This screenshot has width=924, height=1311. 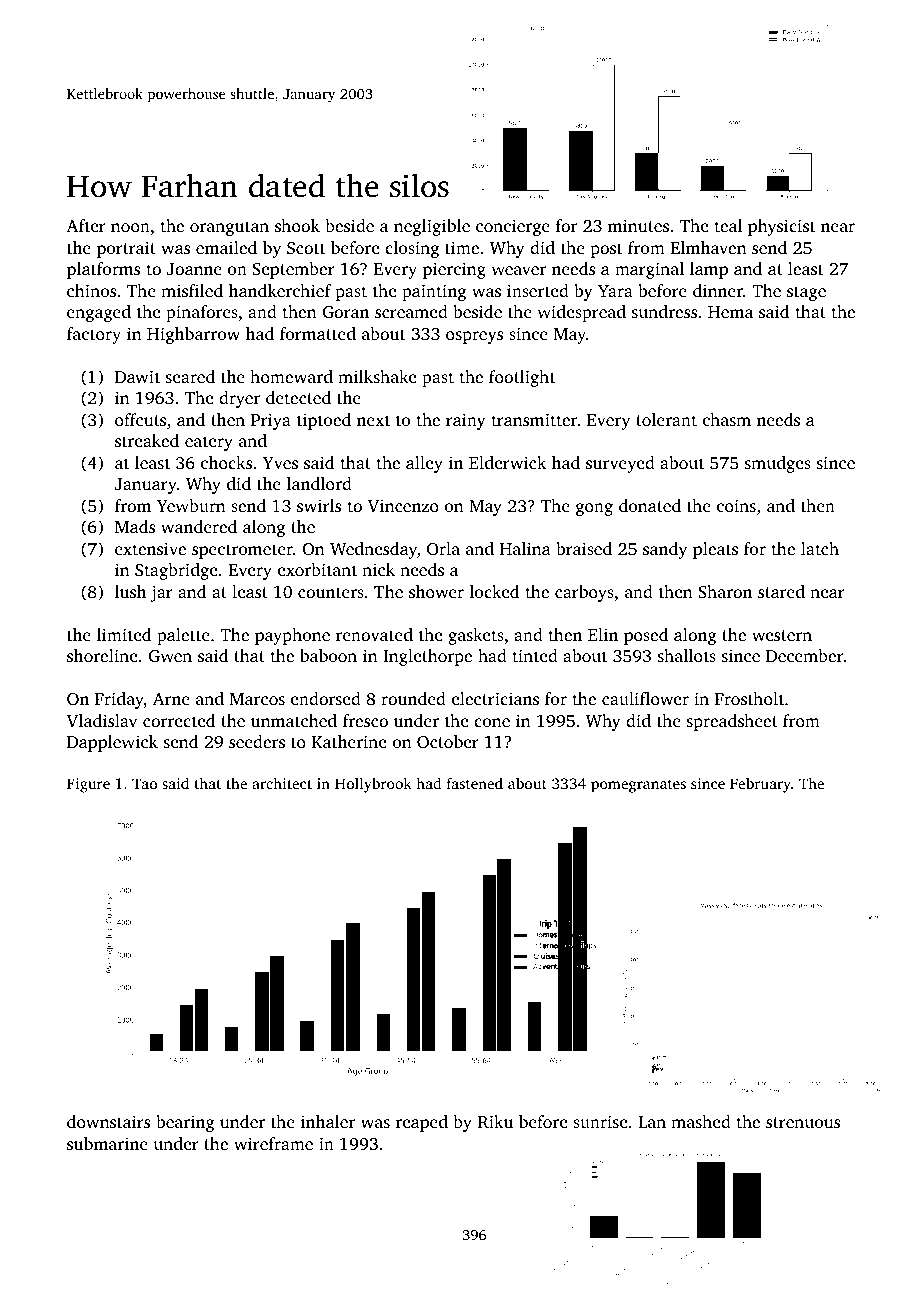 I want to click on reaped, so click(x=422, y=1123).
